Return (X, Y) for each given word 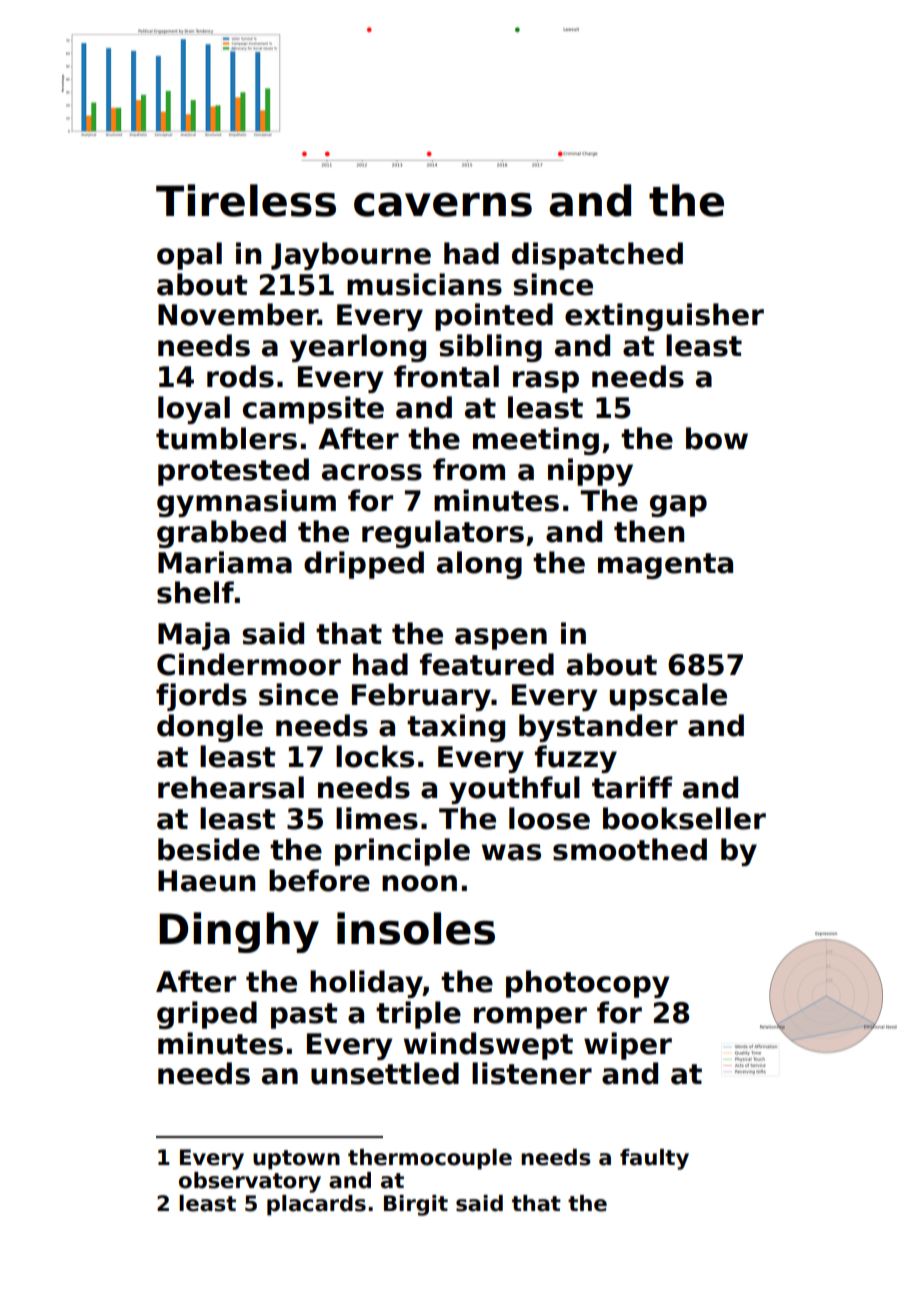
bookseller (684, 818)
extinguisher (664, 317)
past (304, 1016)
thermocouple (430, 1159)
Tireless (246, 200)
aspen (501, 639)
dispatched (597, 256)
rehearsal (231, 787)
